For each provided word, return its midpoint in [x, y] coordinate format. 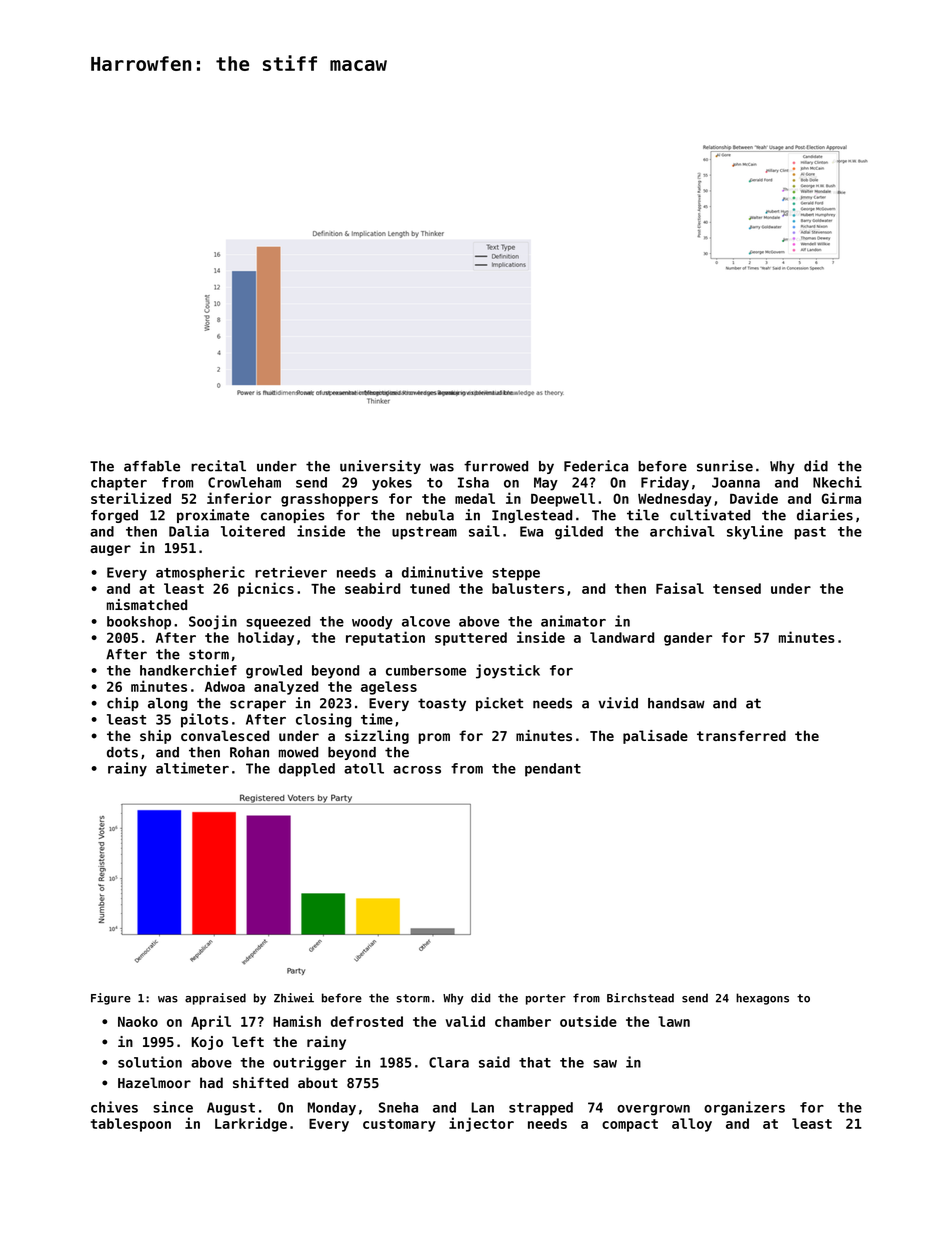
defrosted [367, 1021]
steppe [516, 574]
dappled [307, 770]
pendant [553, 770]
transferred [741, 735]
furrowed [496, 466]
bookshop [139, 623]
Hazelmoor [154, 1082]
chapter [119, 484]
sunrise [725, 466]
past [810, 533]
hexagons [762, 999]
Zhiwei [294, 998]
